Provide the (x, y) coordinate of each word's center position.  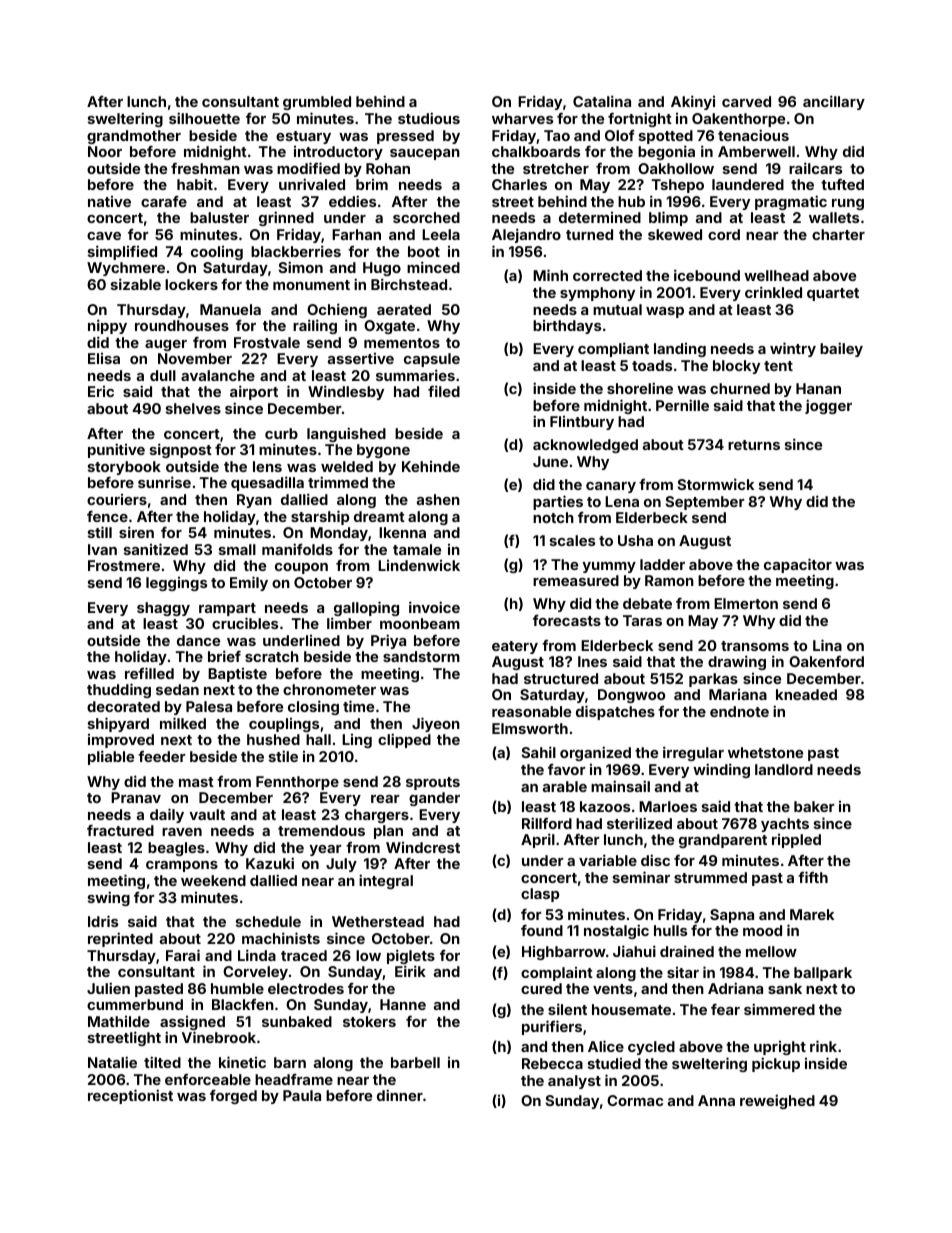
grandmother (134, 137)
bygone (383, 451)
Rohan (388, 168)
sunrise (164, 482)
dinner (400, 1095)
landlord (784, 769)
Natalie (112, 1062)
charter (838, 234)
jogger (828, 406)
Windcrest (423, 847)
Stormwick (715, 484)
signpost (181, 450)
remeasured (576, 580)
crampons (182, 866)
